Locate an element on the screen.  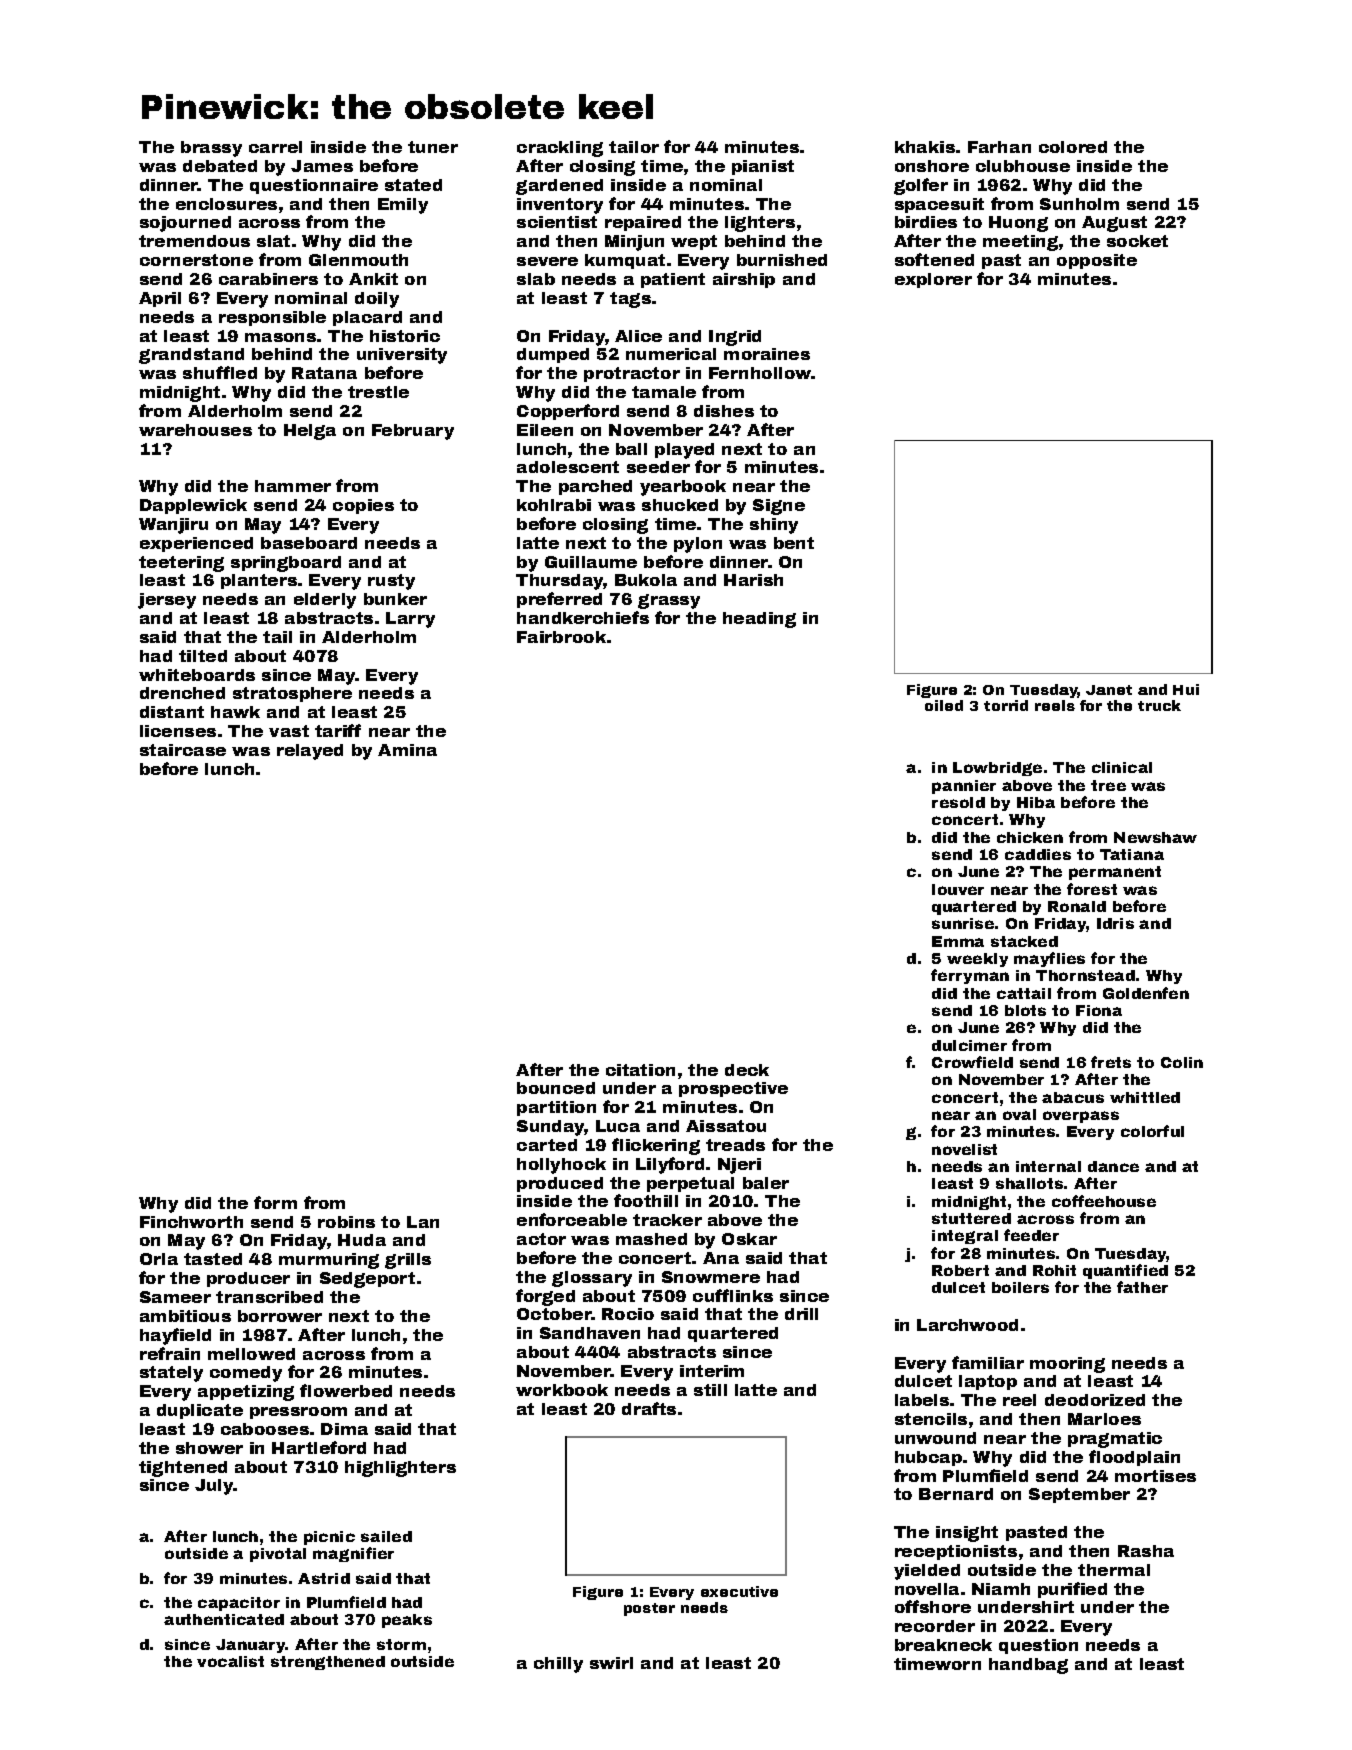
khakis is located at coordinates (925, 147).
